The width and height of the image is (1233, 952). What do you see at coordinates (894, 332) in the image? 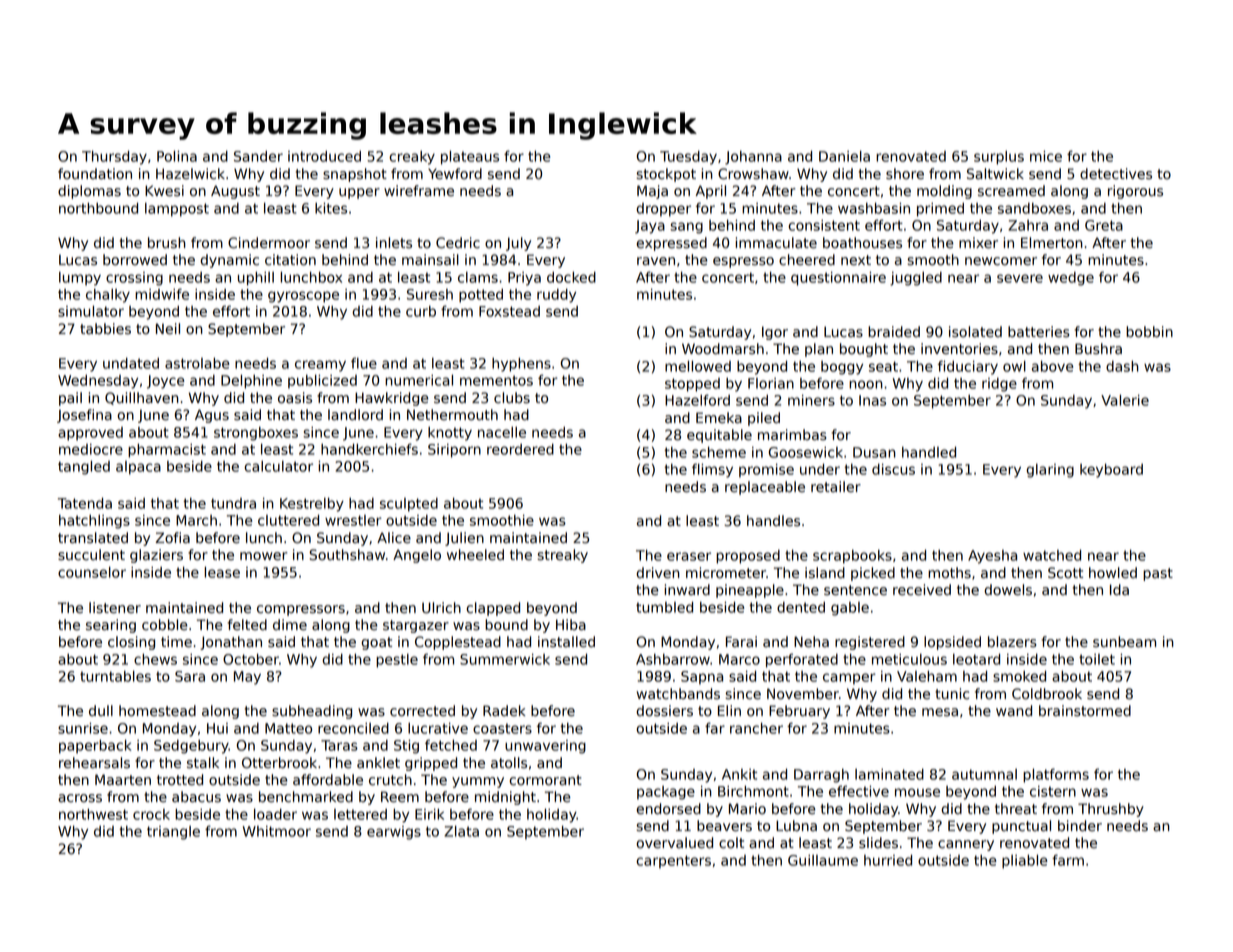
I see `braided` at bounding box center [894, 332].
